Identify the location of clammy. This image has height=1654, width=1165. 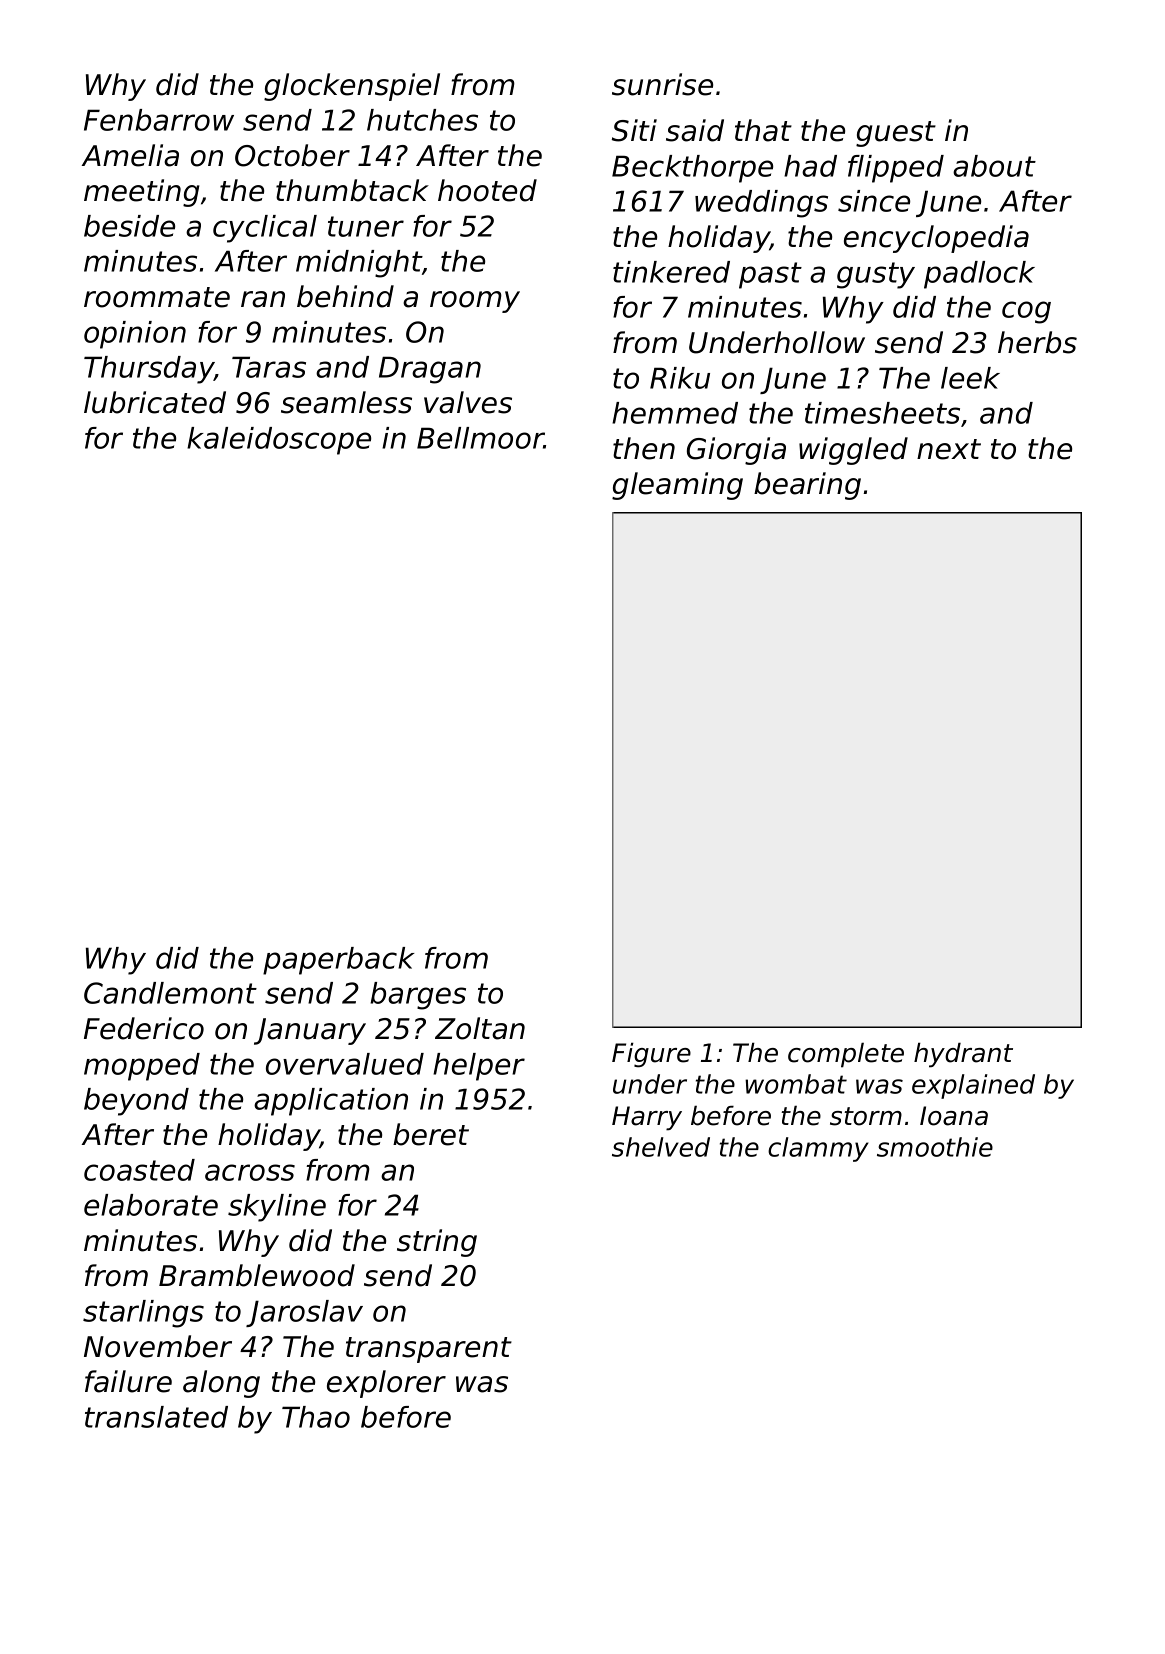
(818, 1149).
